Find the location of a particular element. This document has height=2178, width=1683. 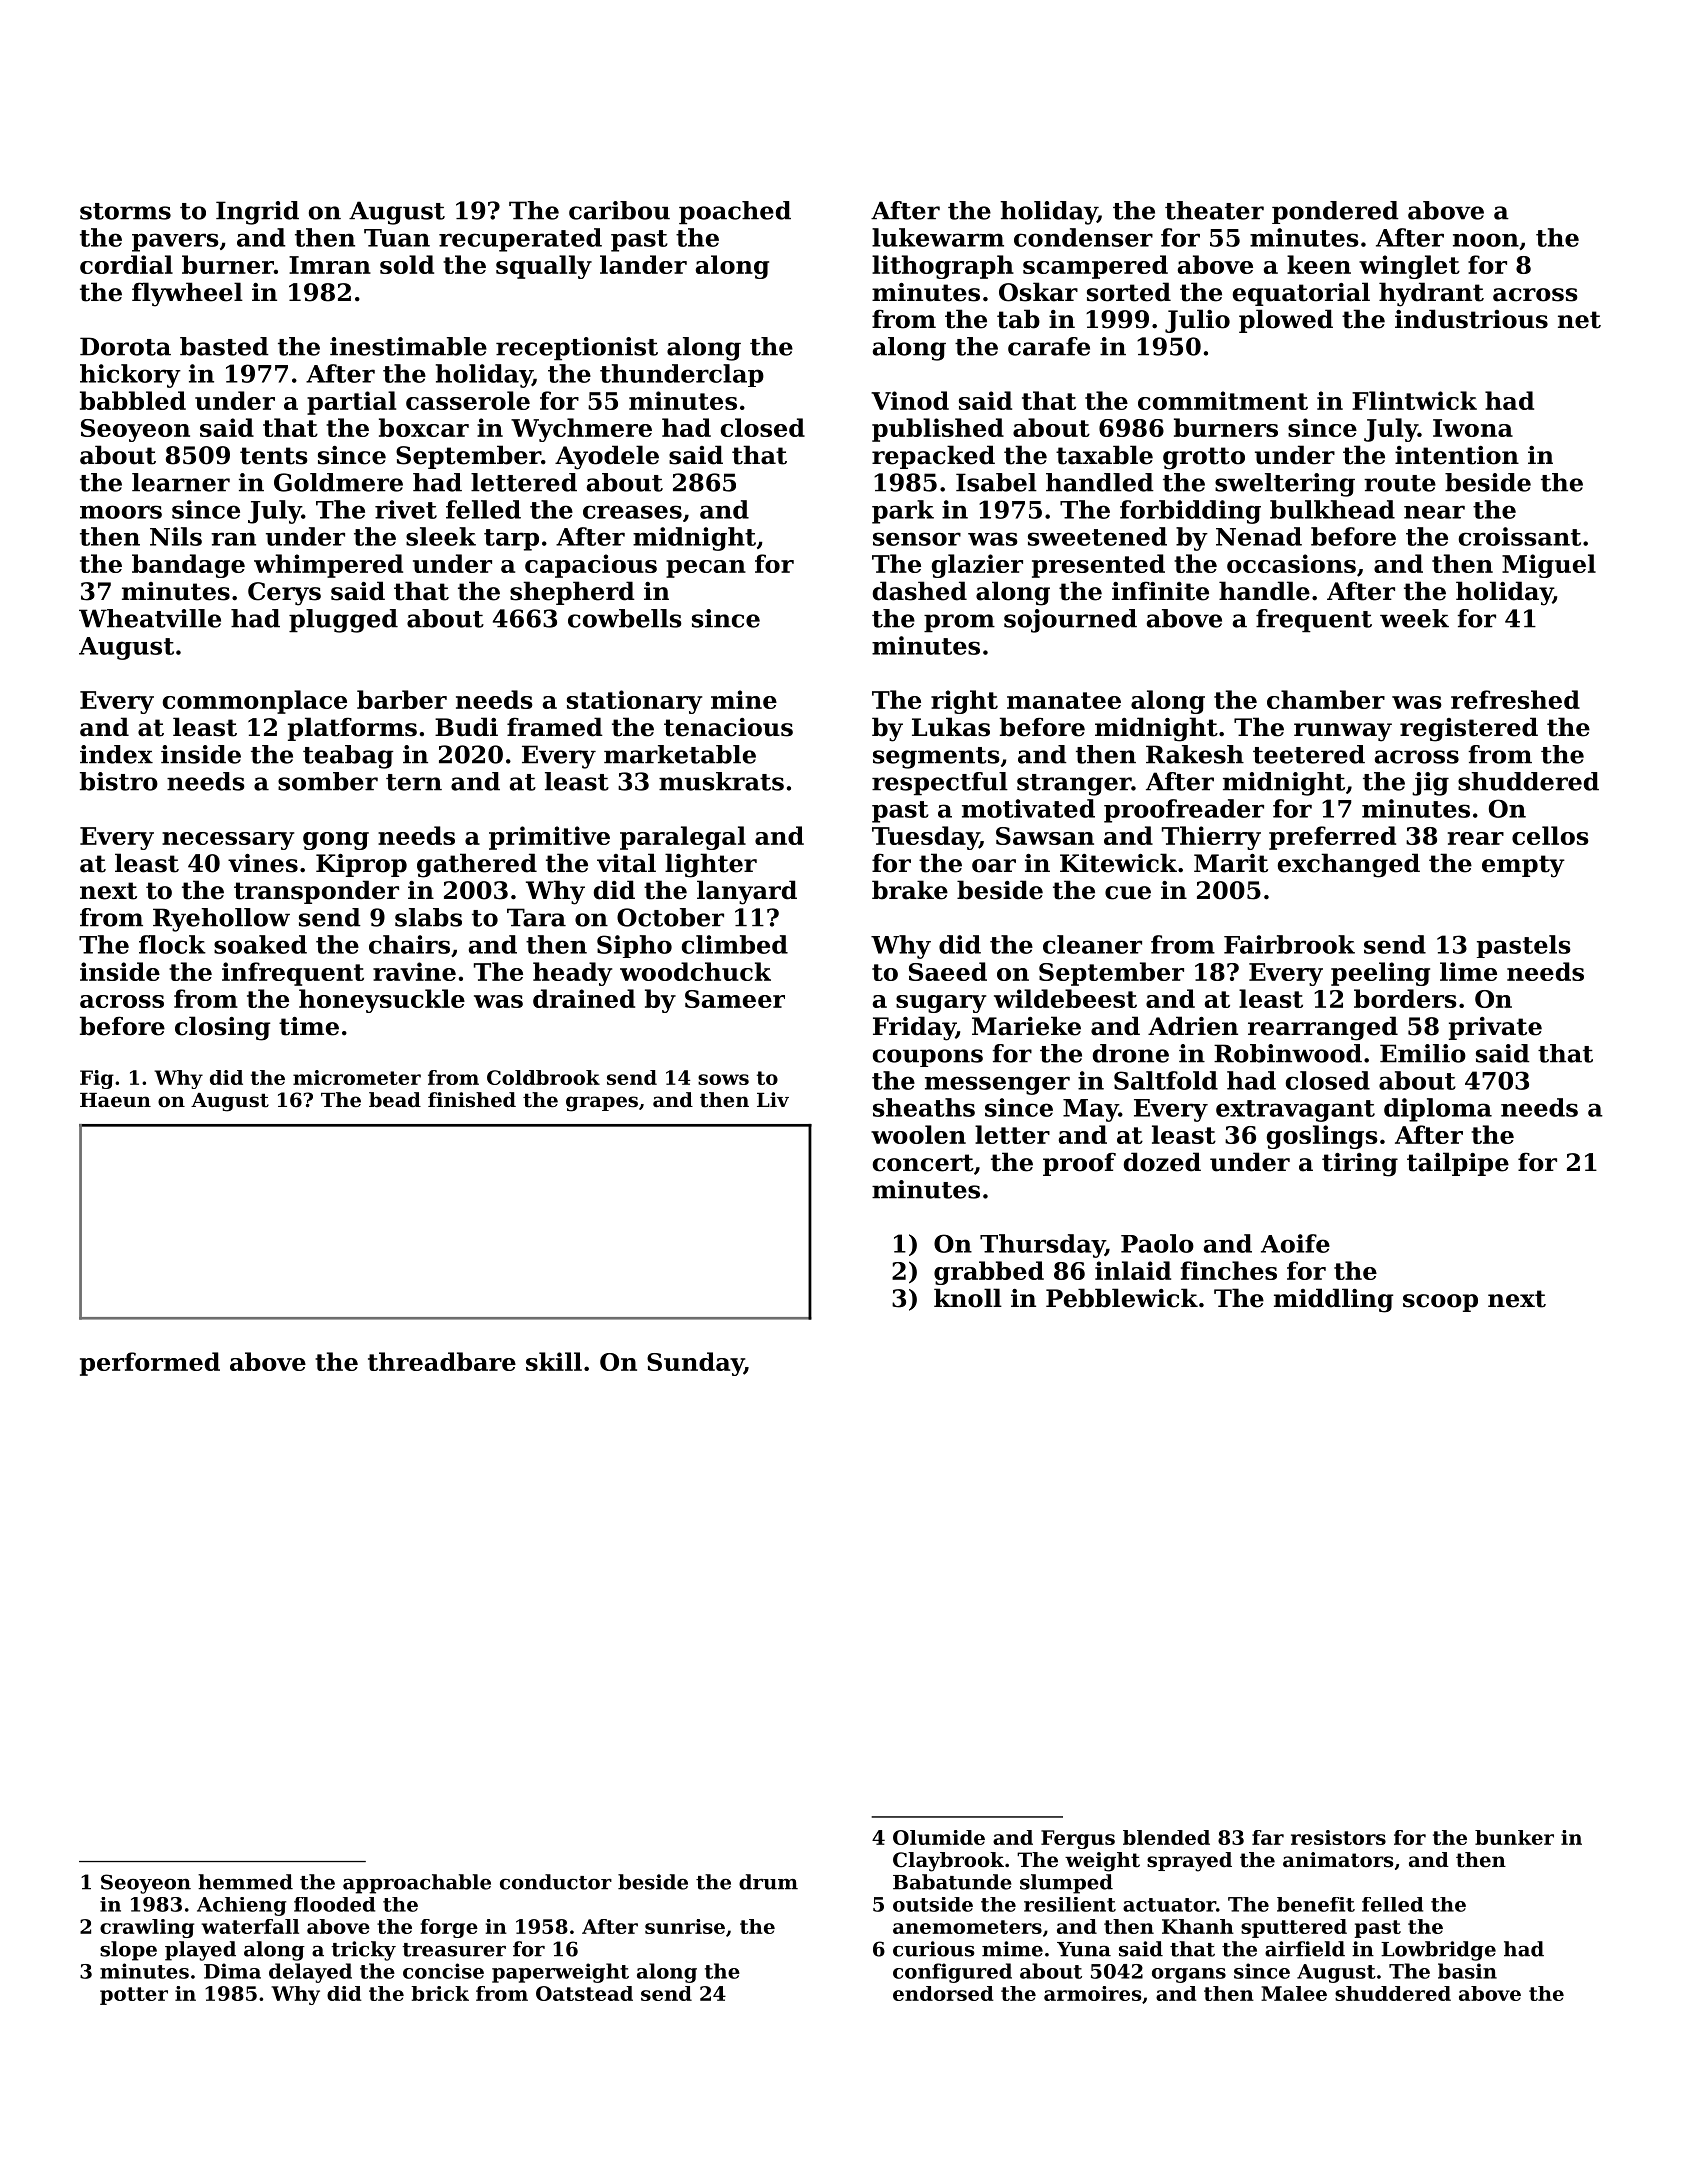

intention is located at coordinates (1457, 455).
